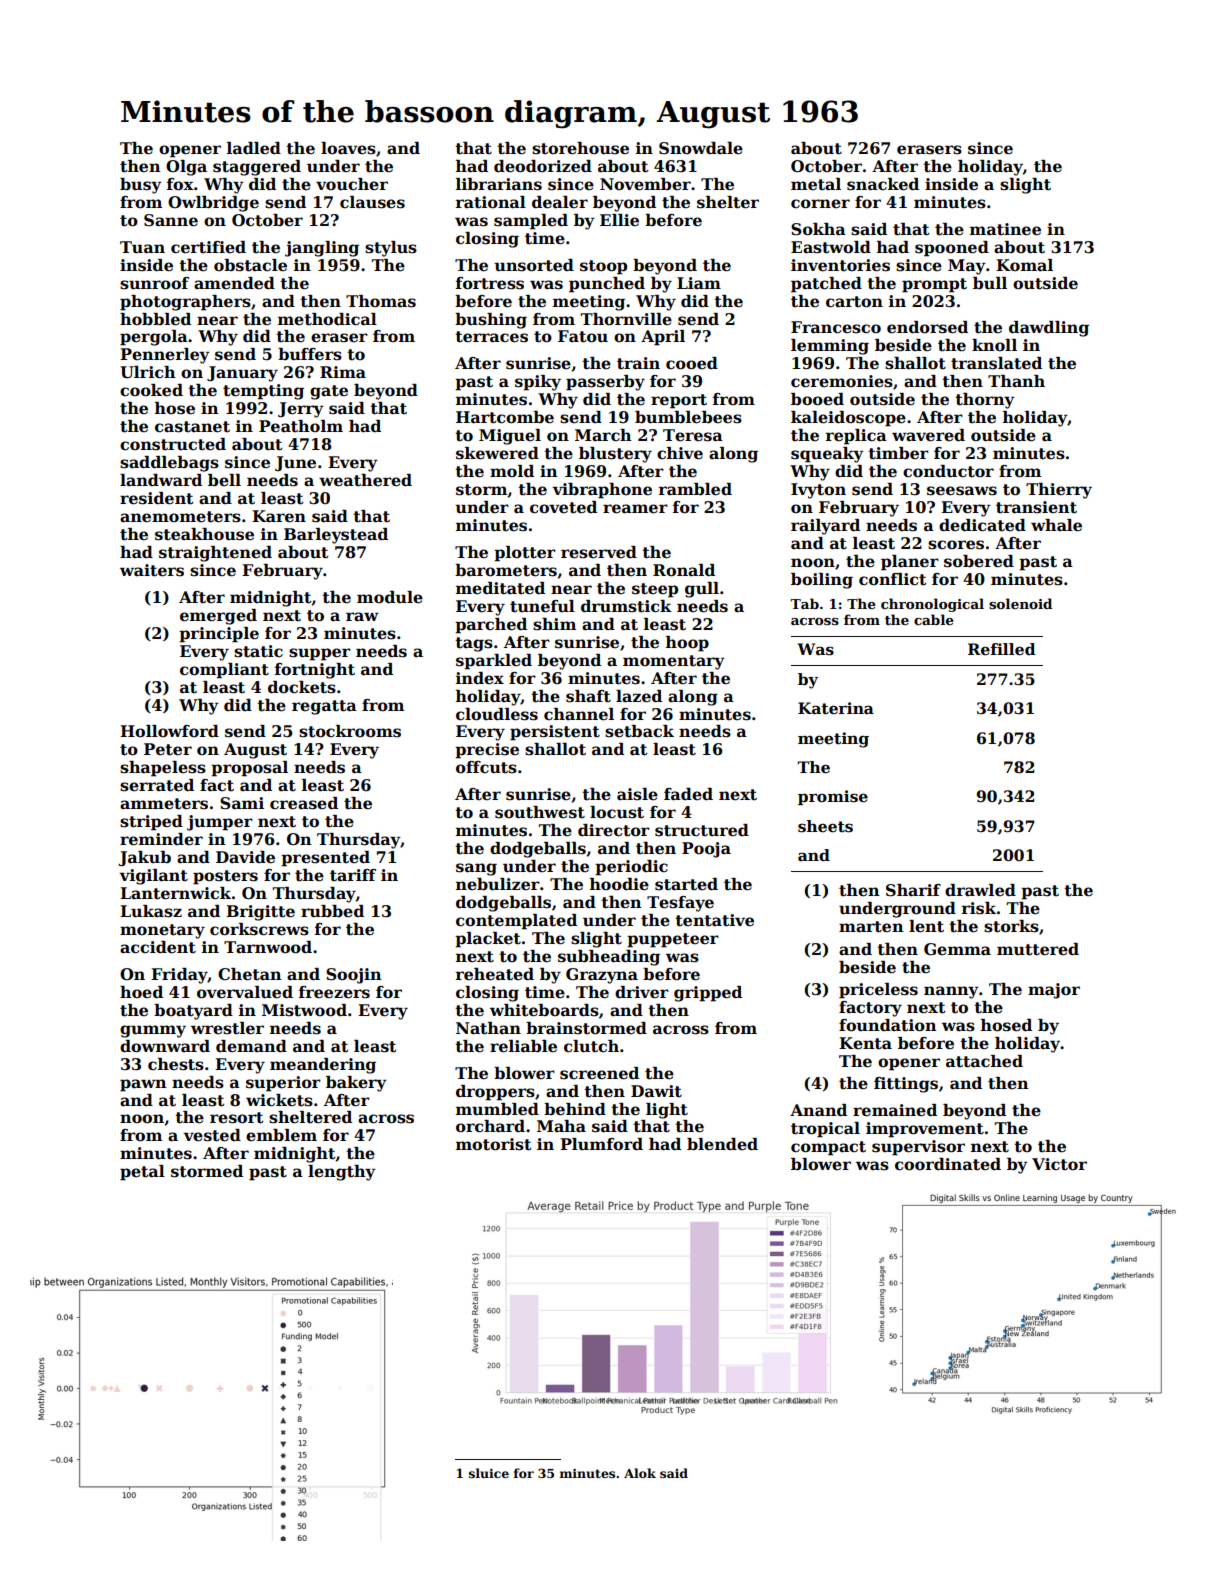 Image resolution: width=1215 pixels, height=1573 pixels. What do you see at coordinates (1024, 265) in the page?
I see `Komal` at bounding box center [1024, 265].
